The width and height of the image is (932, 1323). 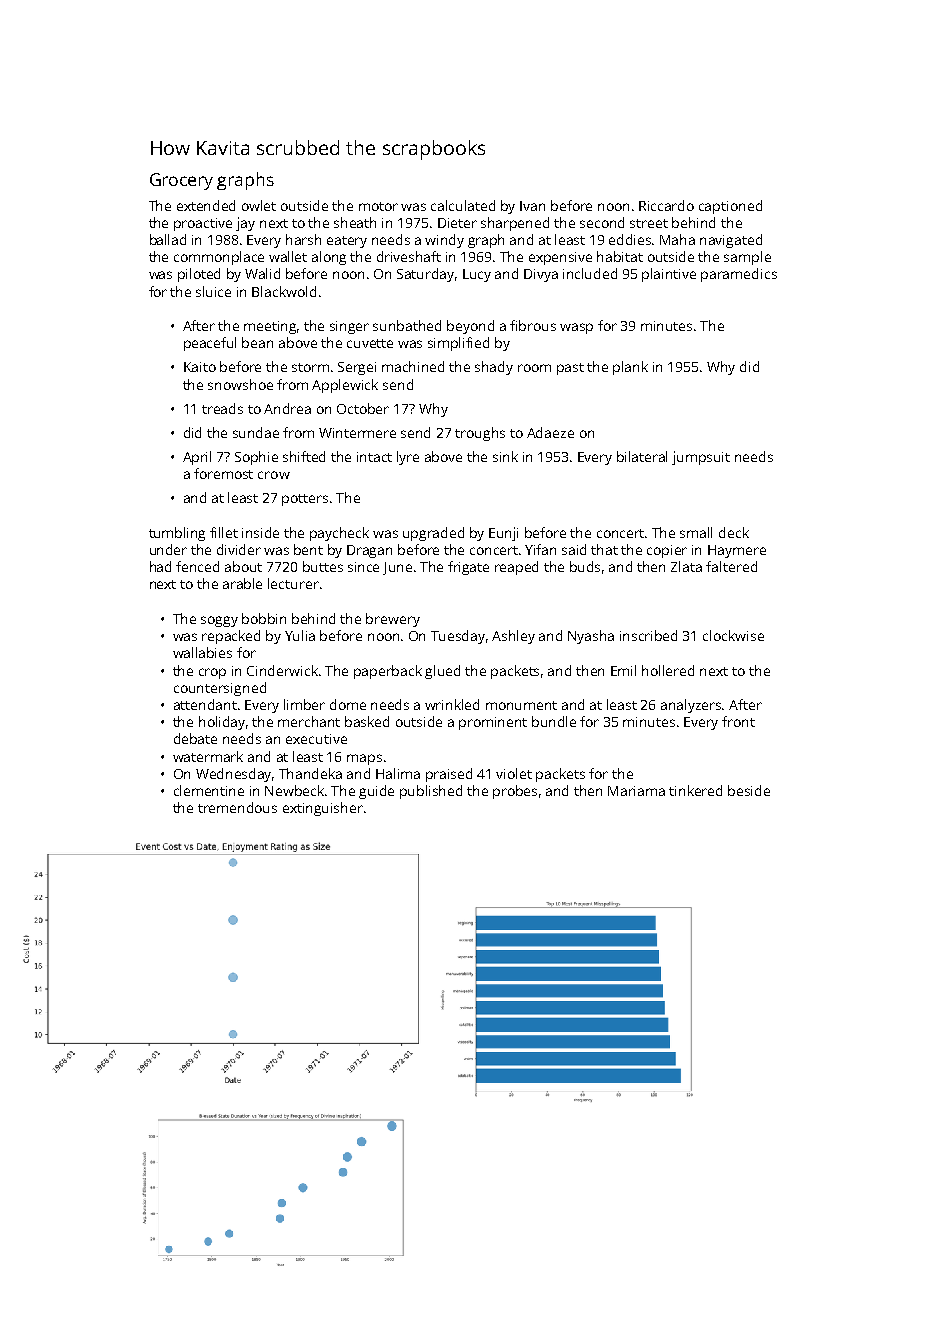 What do you see at coordinates (181, 181) in the image?
I see `Grocery` at bounding box center [181, 181].
